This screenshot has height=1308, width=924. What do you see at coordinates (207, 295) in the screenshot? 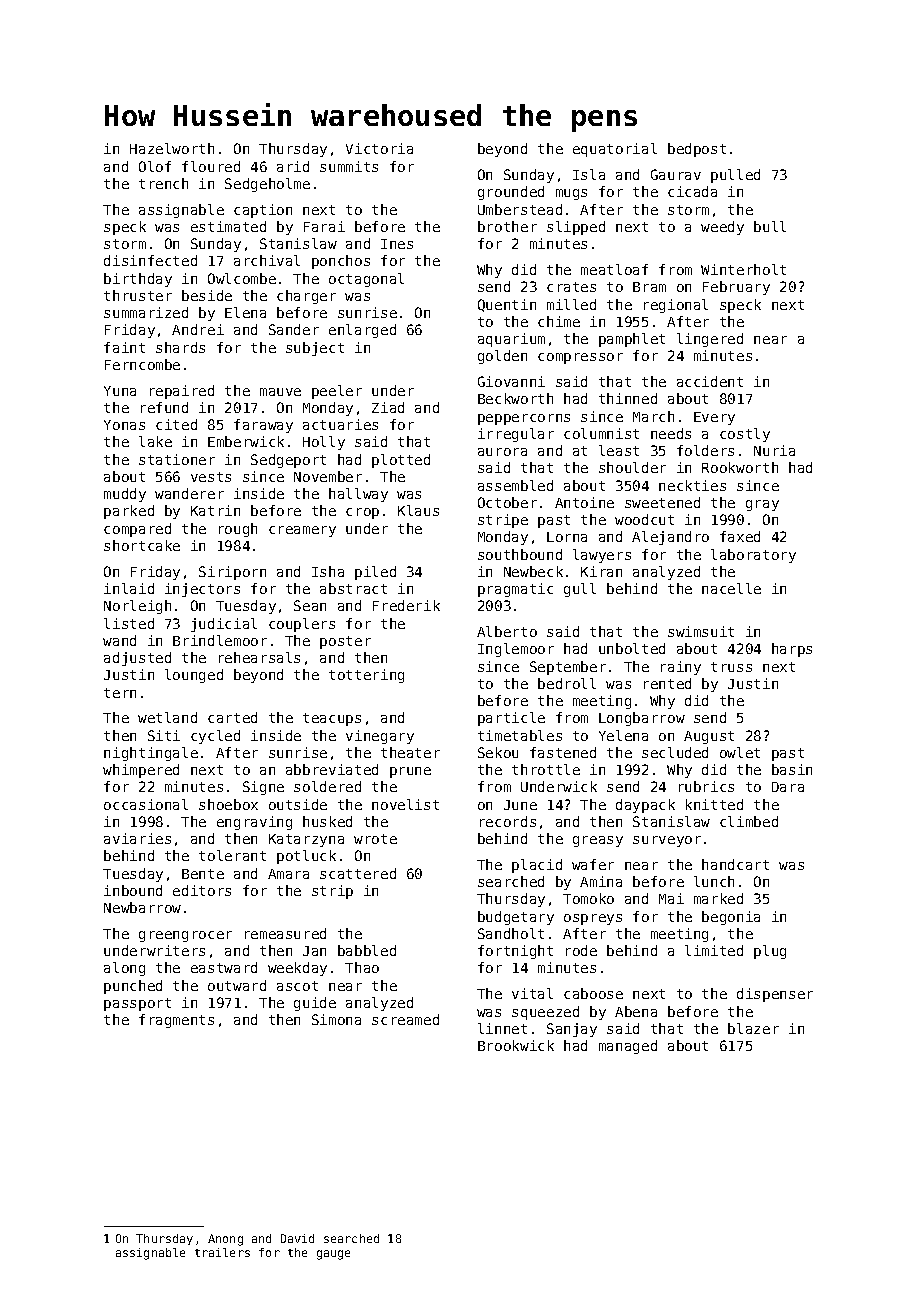
I see `beside` at bounding box center [207, 295].
